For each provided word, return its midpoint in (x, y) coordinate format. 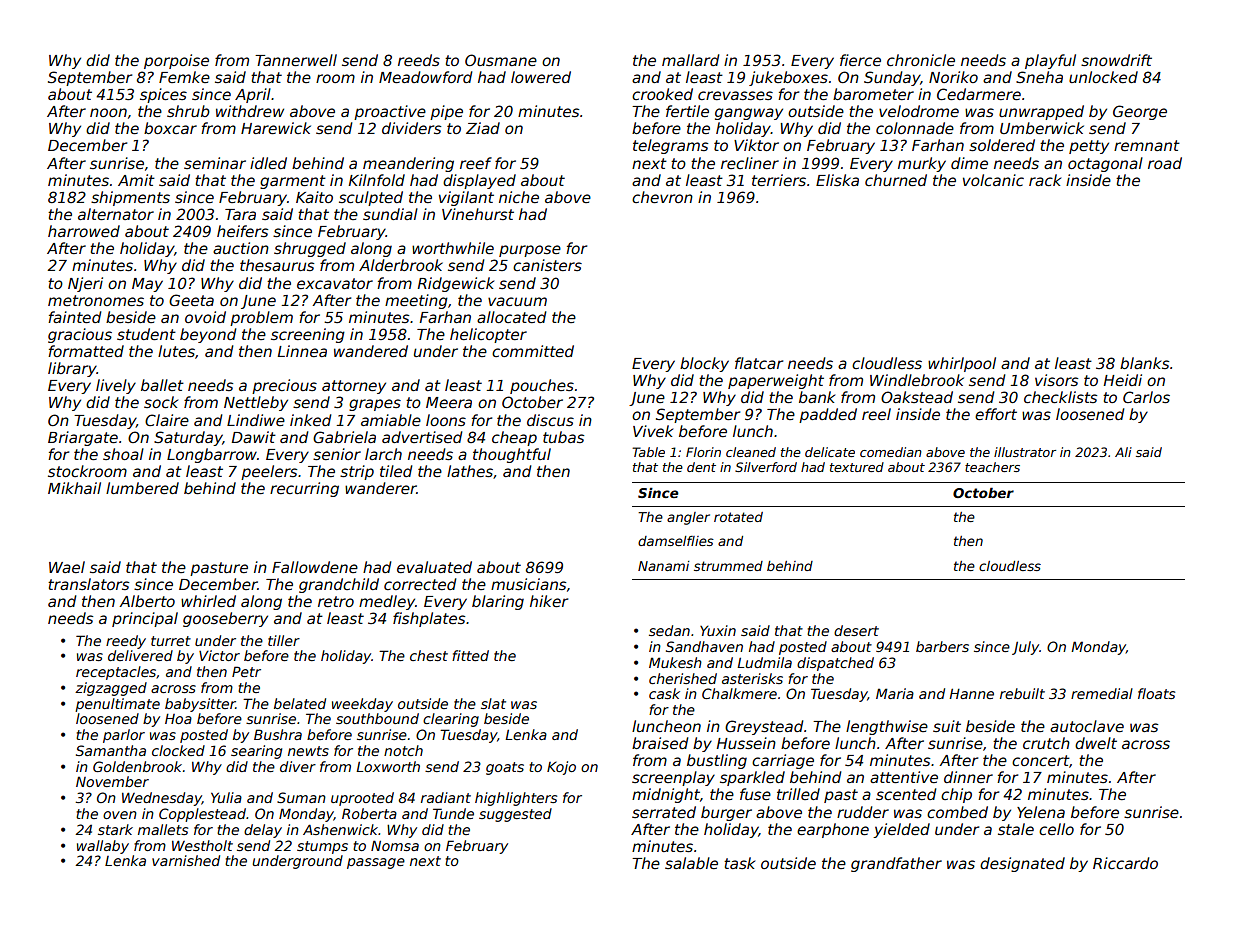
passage (376, 863)
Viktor (756, 145)
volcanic (993, 180)
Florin (703, 452)
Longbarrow (212, 455)
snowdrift (1116, 60)
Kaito (314, 197)
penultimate (117, 705)
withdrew (250, 111)
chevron (662, 197)
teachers (992, 467)
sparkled (752, 778)
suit (947, 726)
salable (691, 863)
